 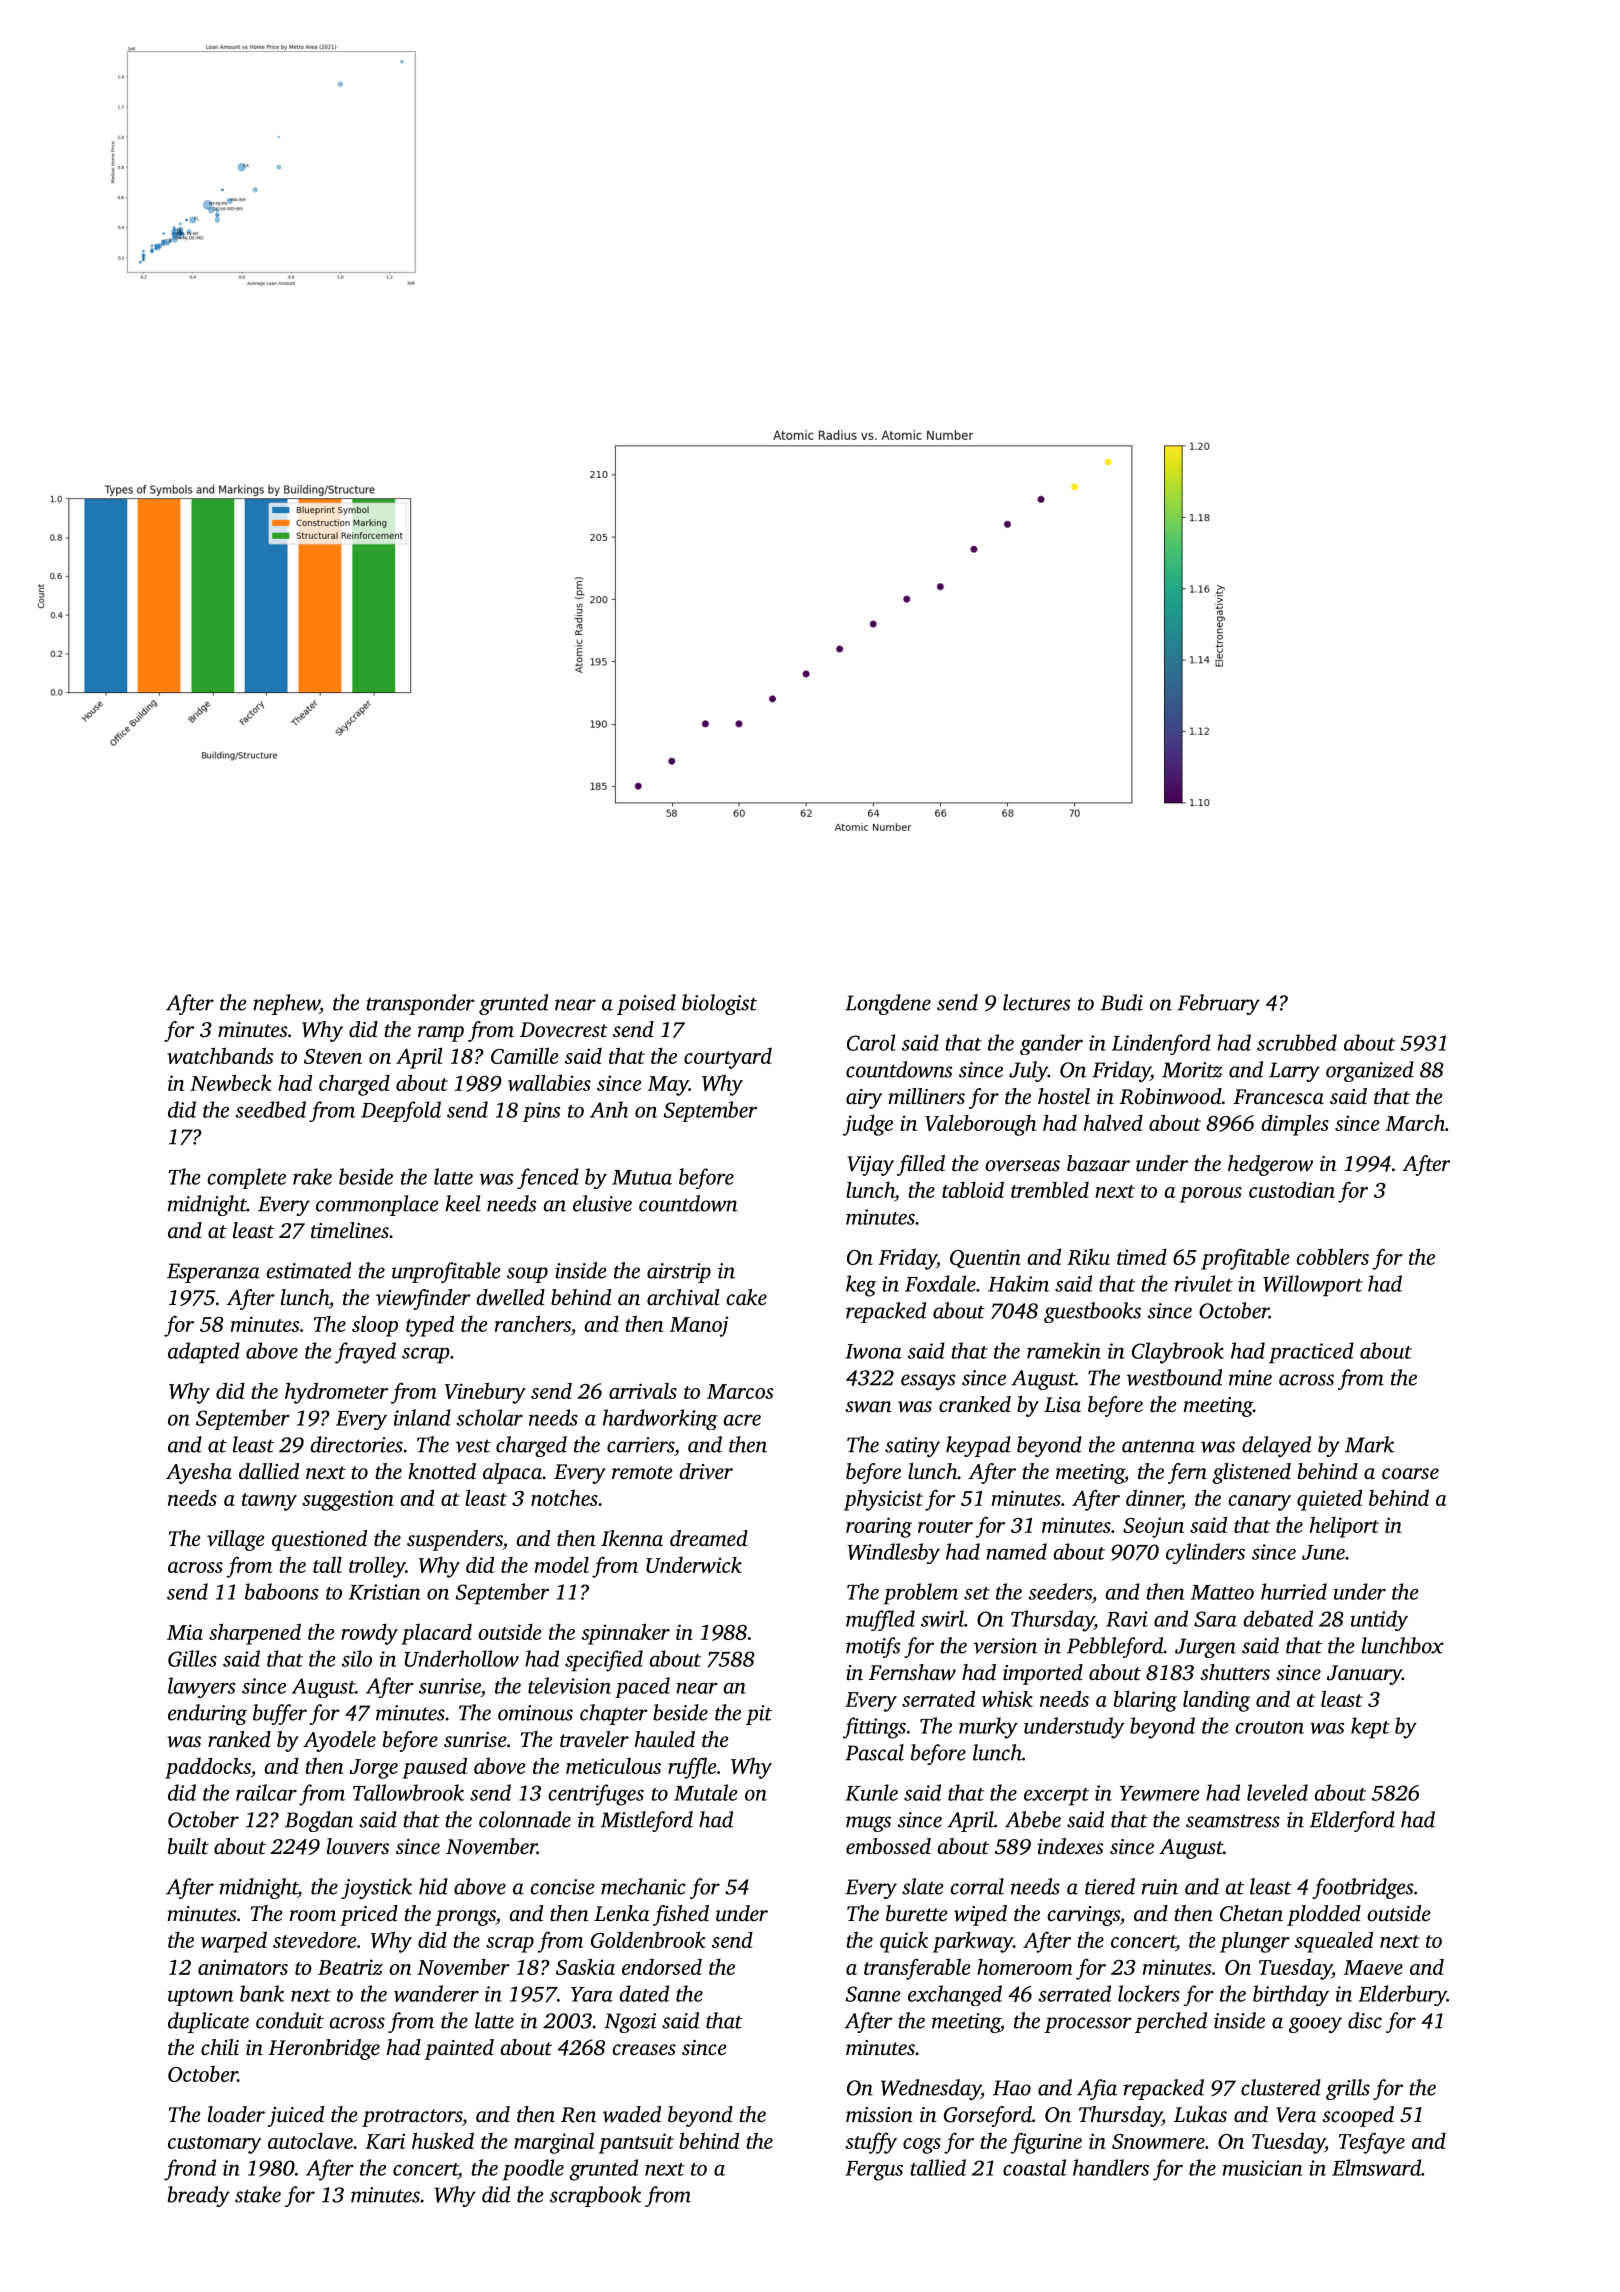 I want to click on coastal, so click(x=1034, y=2167).
